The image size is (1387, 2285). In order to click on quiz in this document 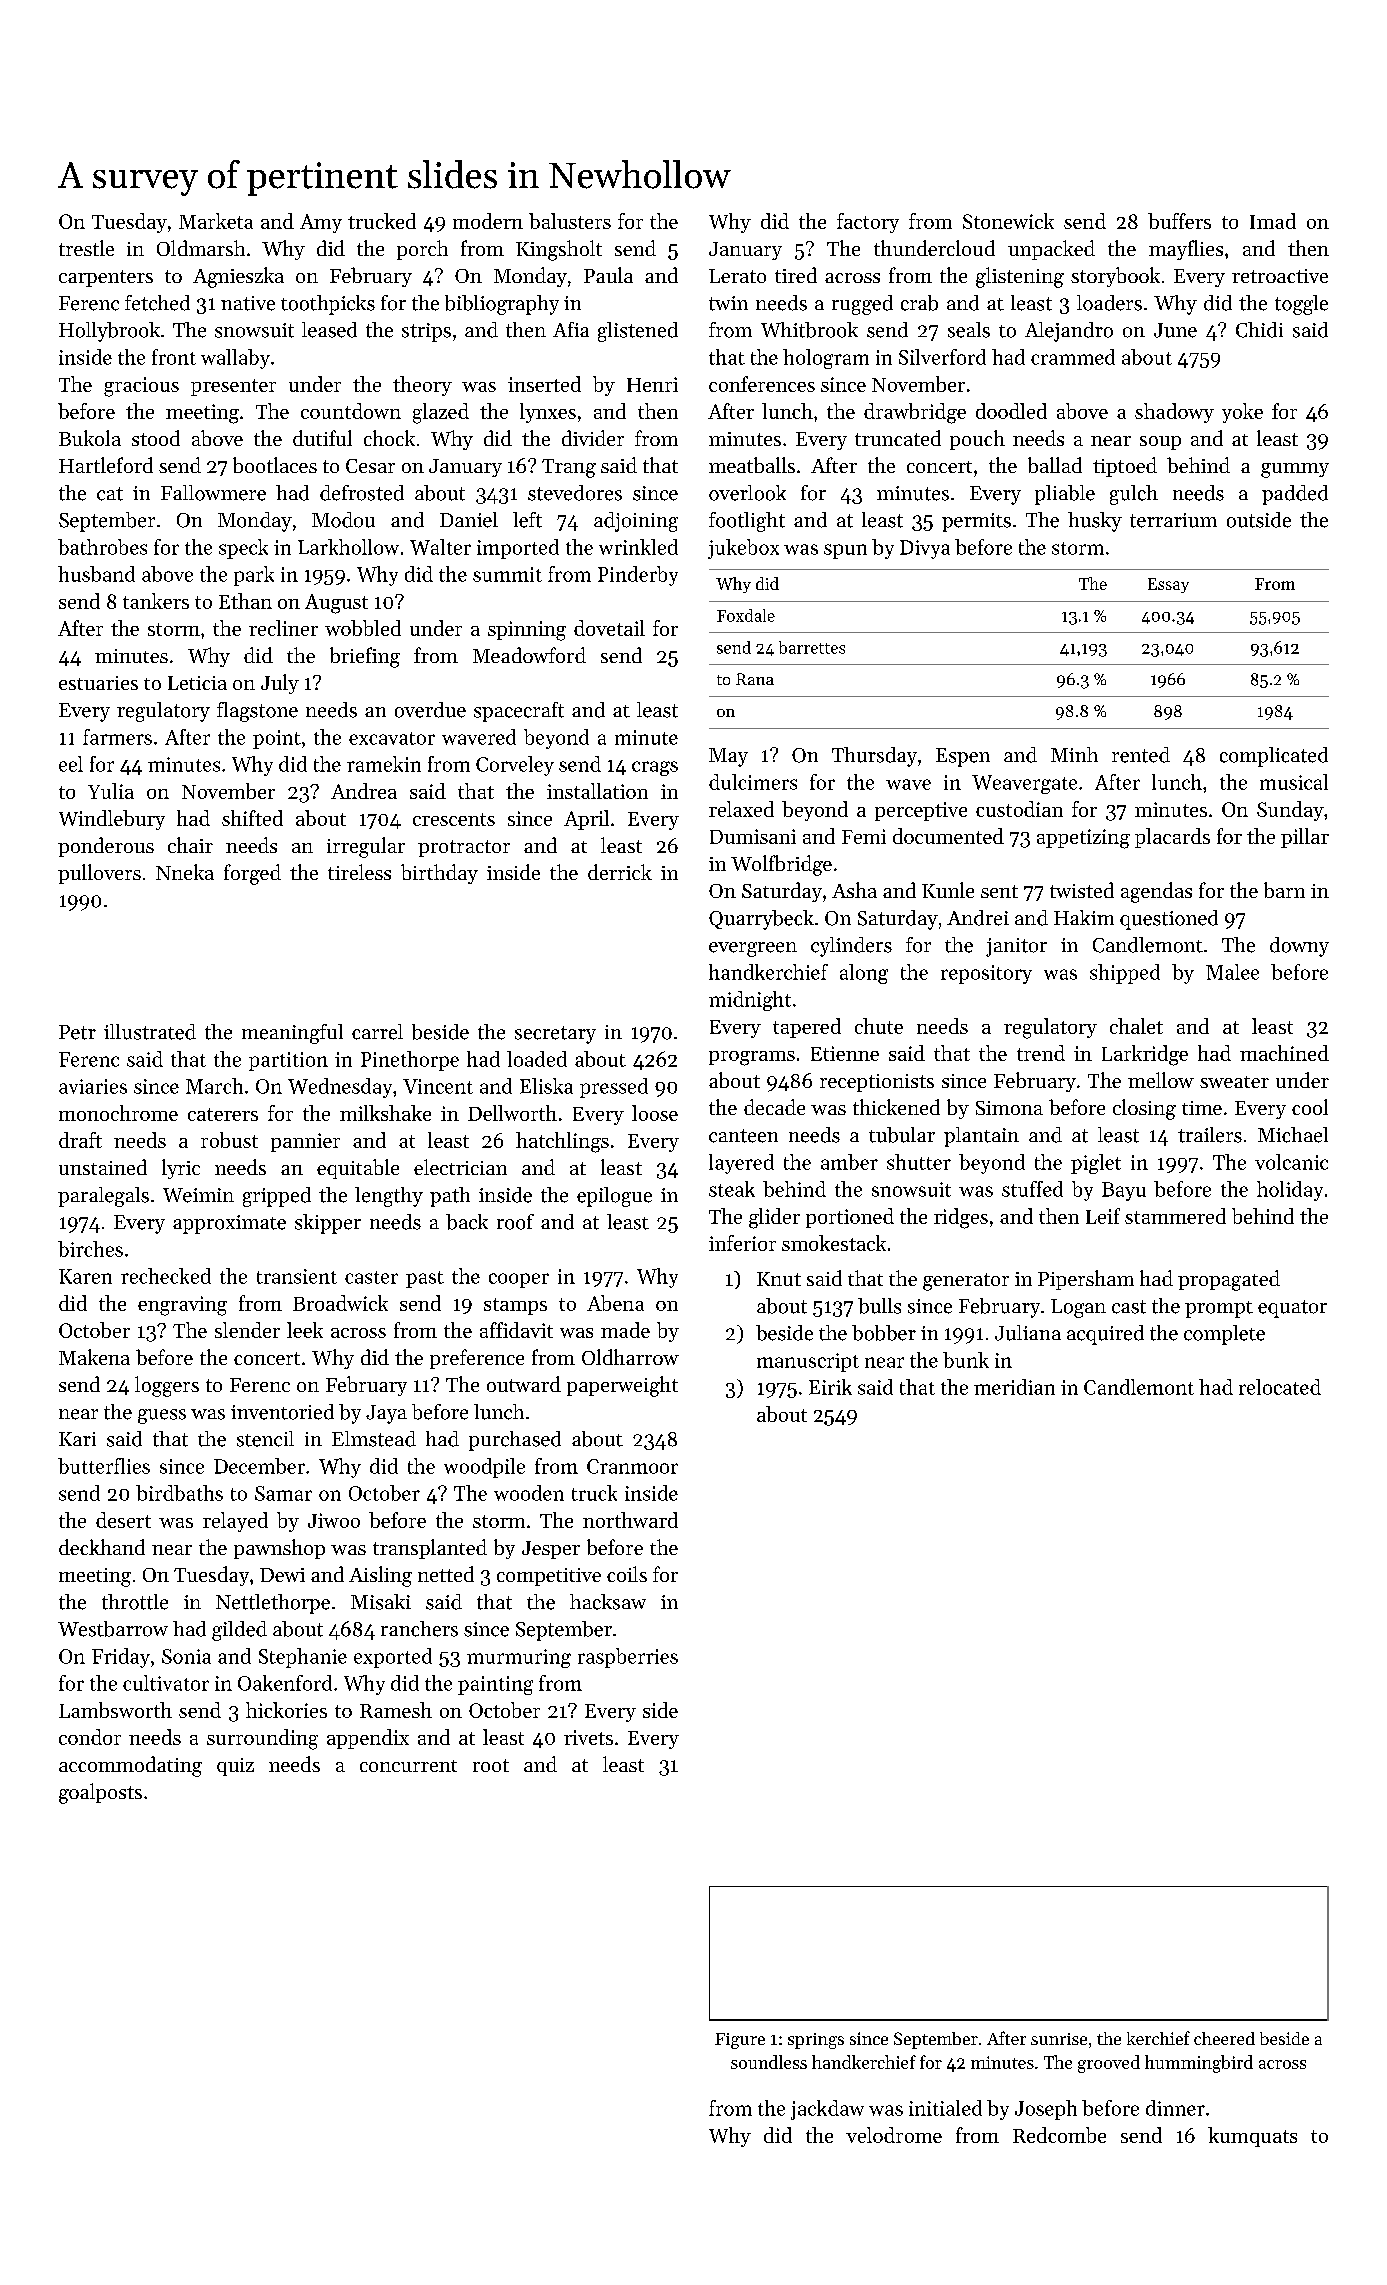, I will do `click(235, 1767)`.
